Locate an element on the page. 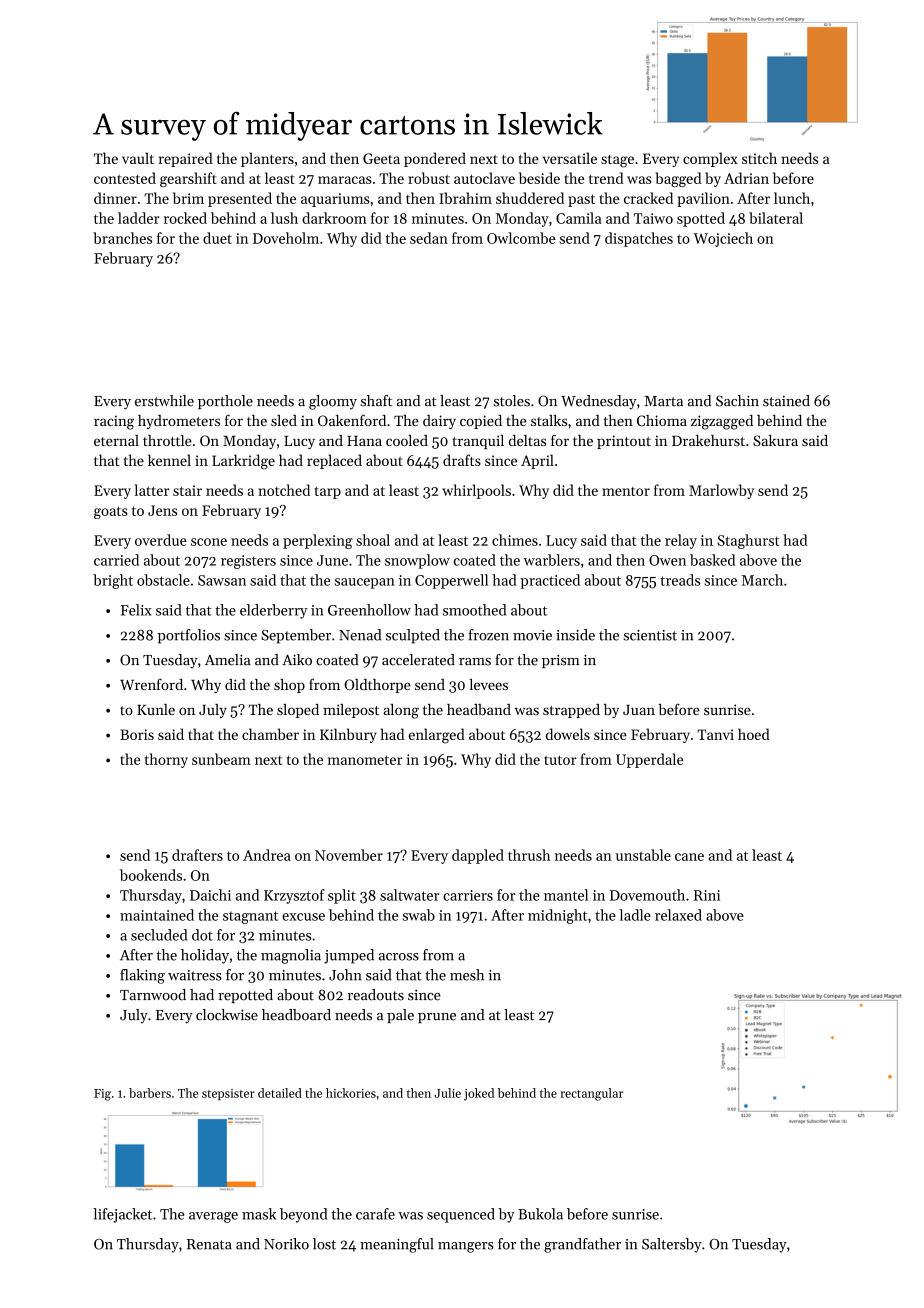 The width and height of the document is (924, 1308). sled is located at coordinates (284, 420).
